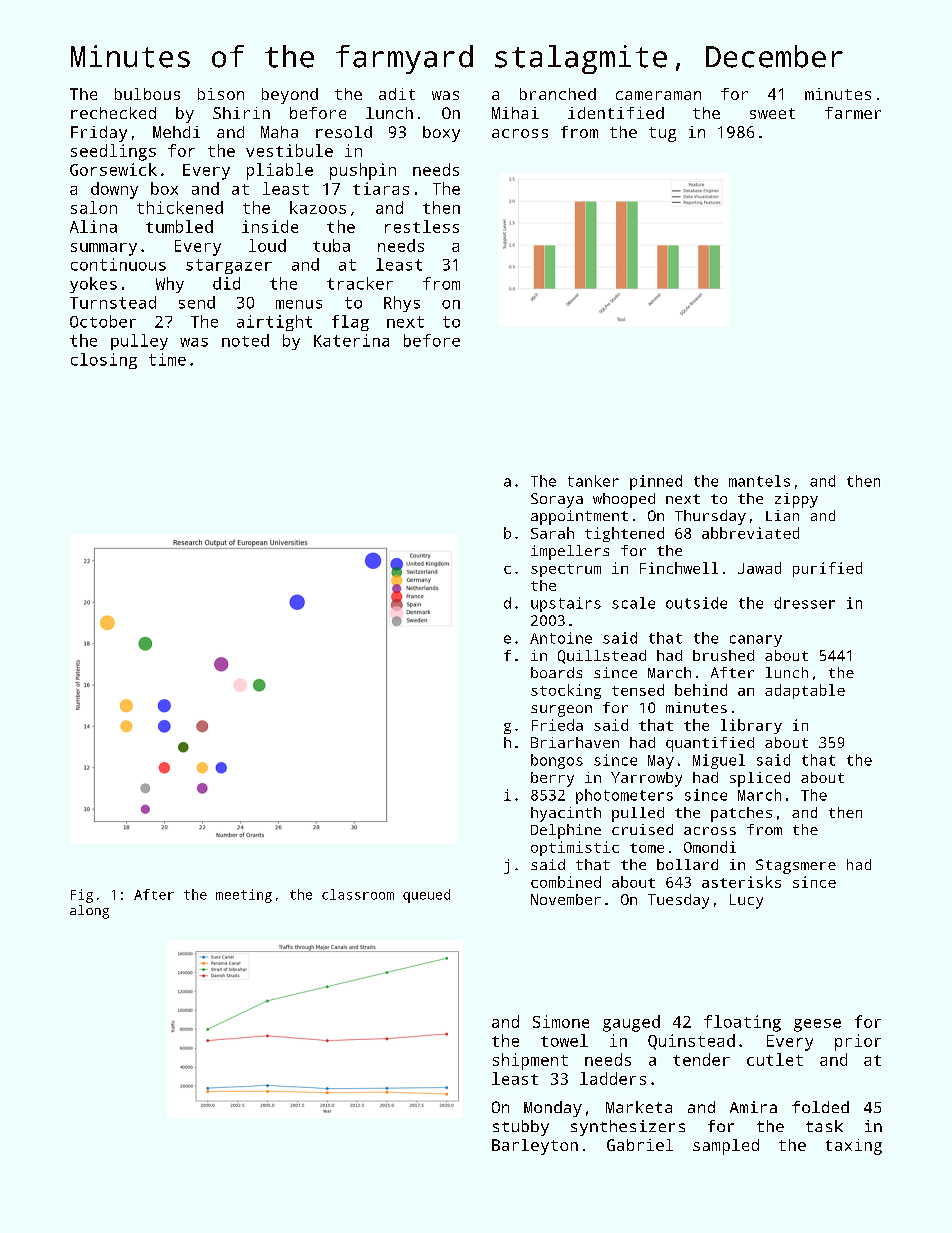  What do you see at coordinates (381, 188) in the document?
I see `tiaras` at bounding box center [381, 188].
